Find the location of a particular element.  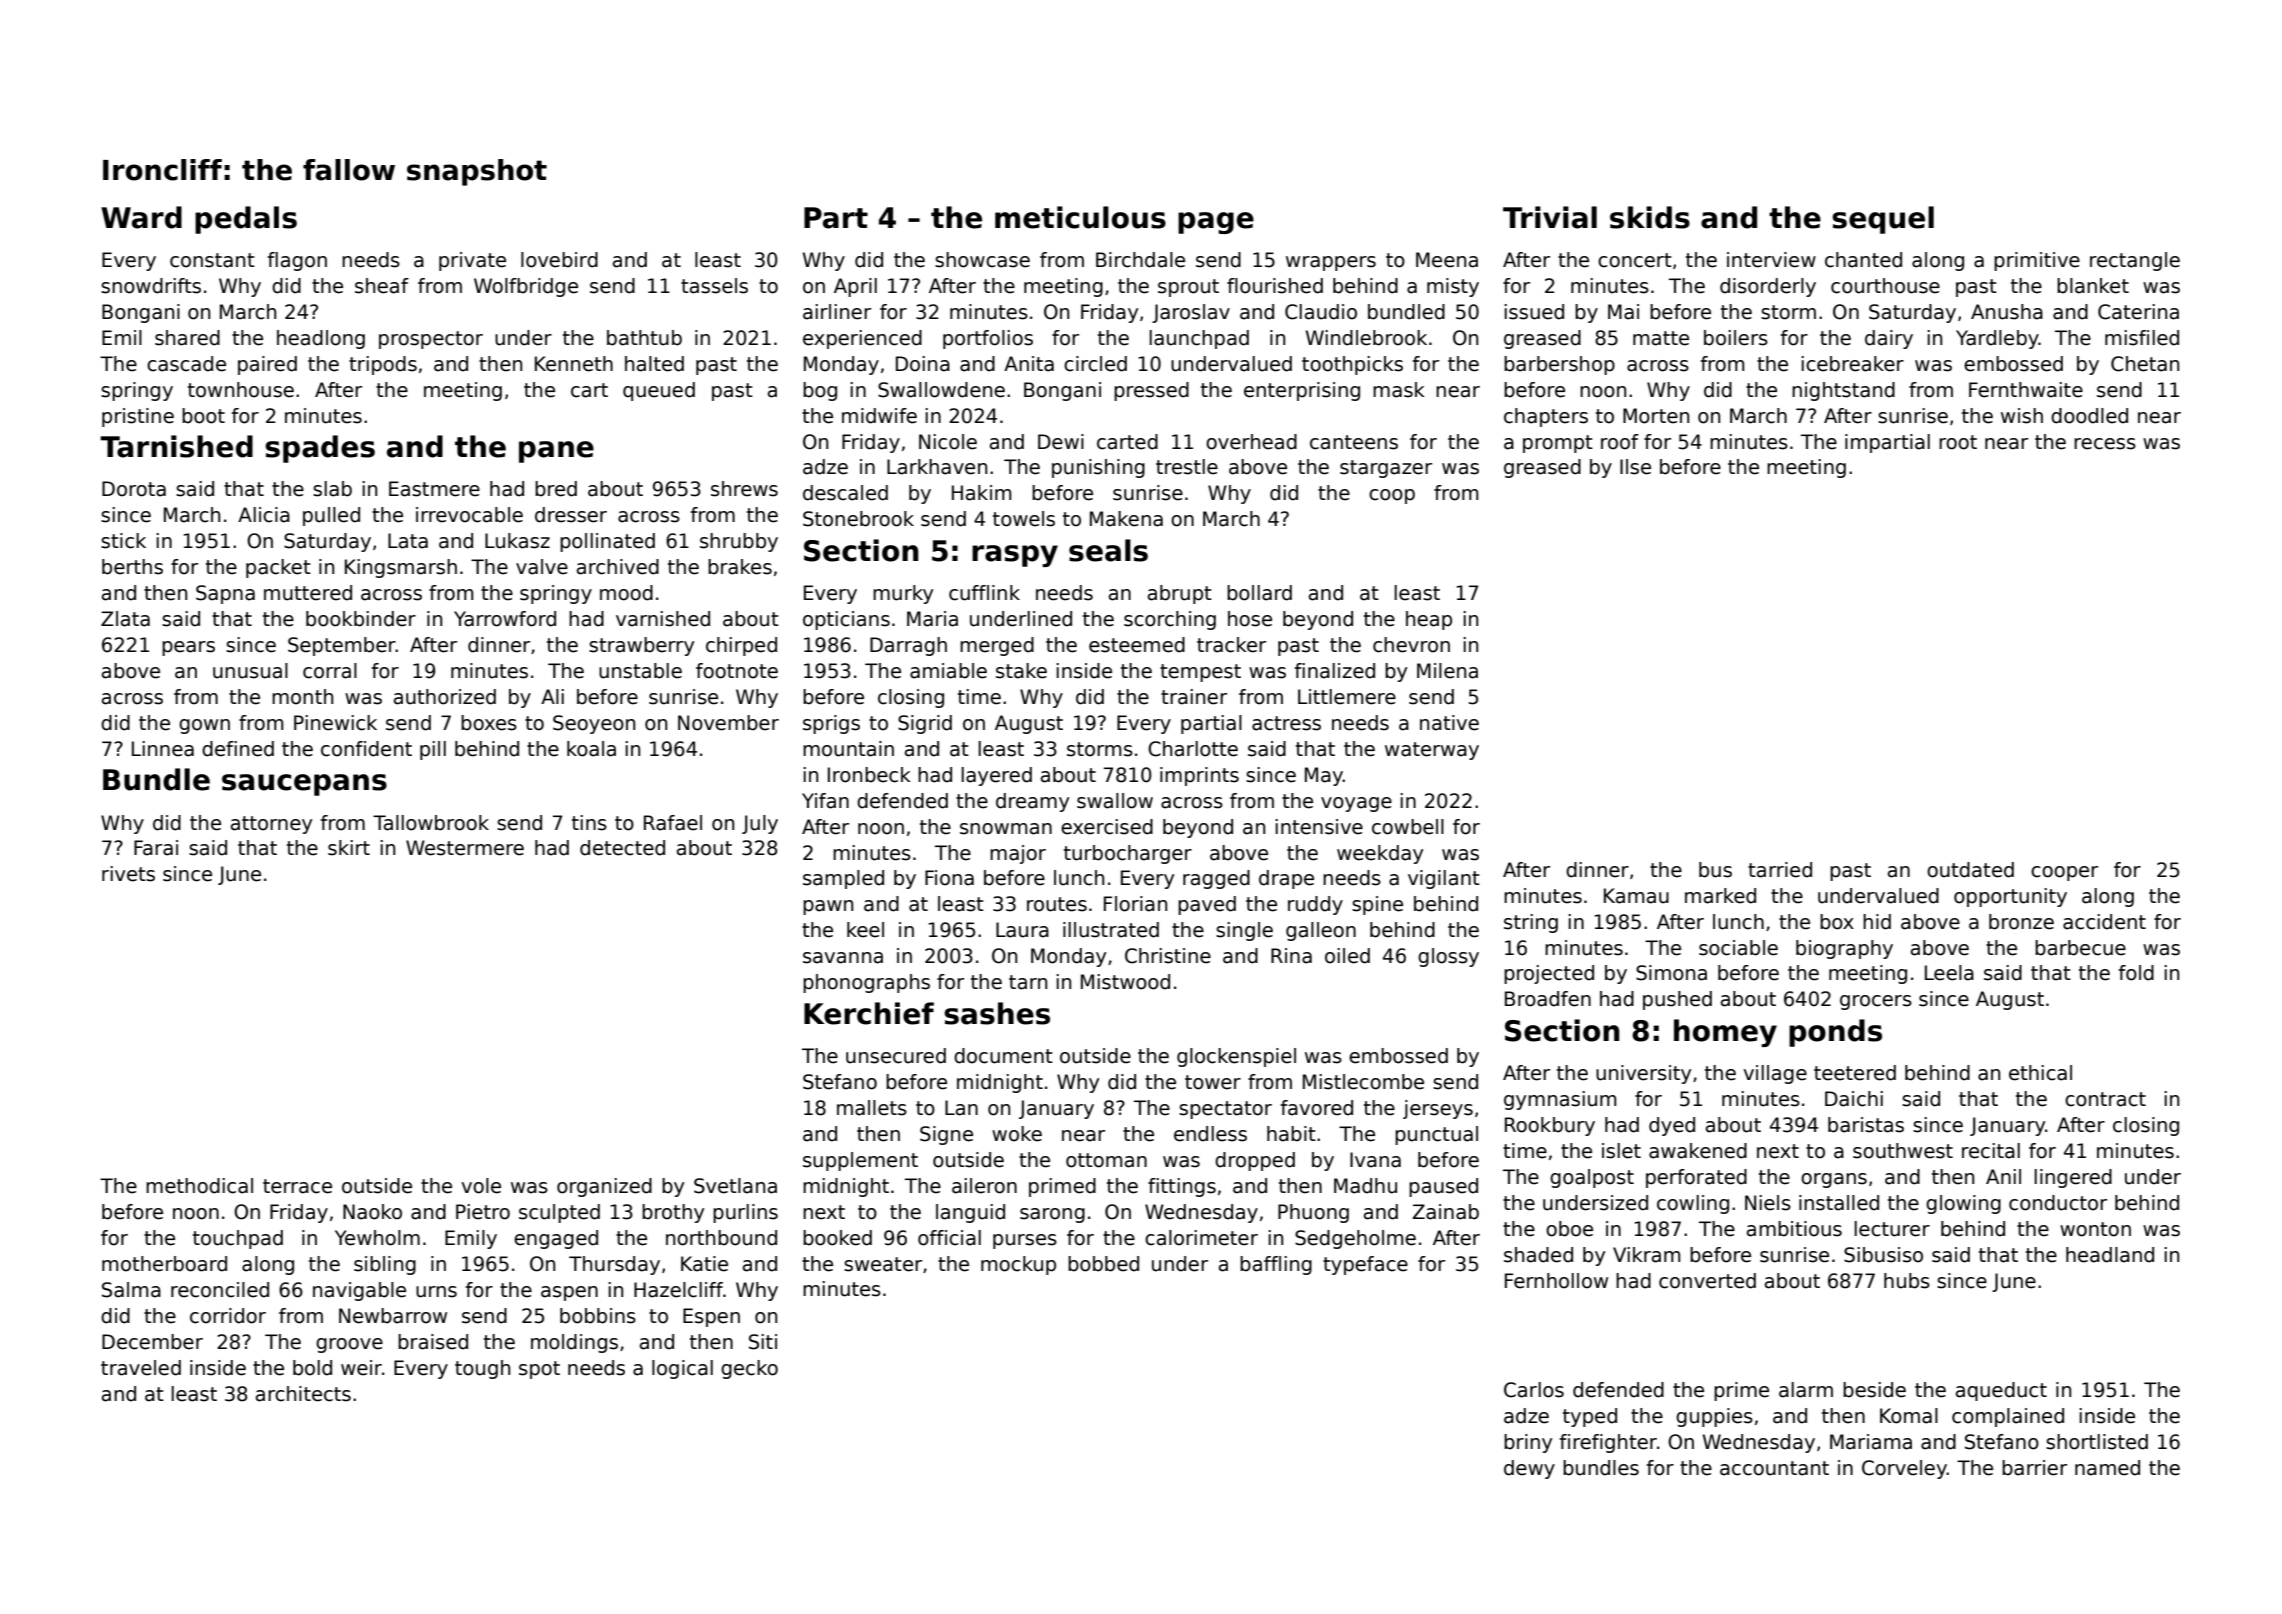

voyage is located at coordinates (1356, 804).
